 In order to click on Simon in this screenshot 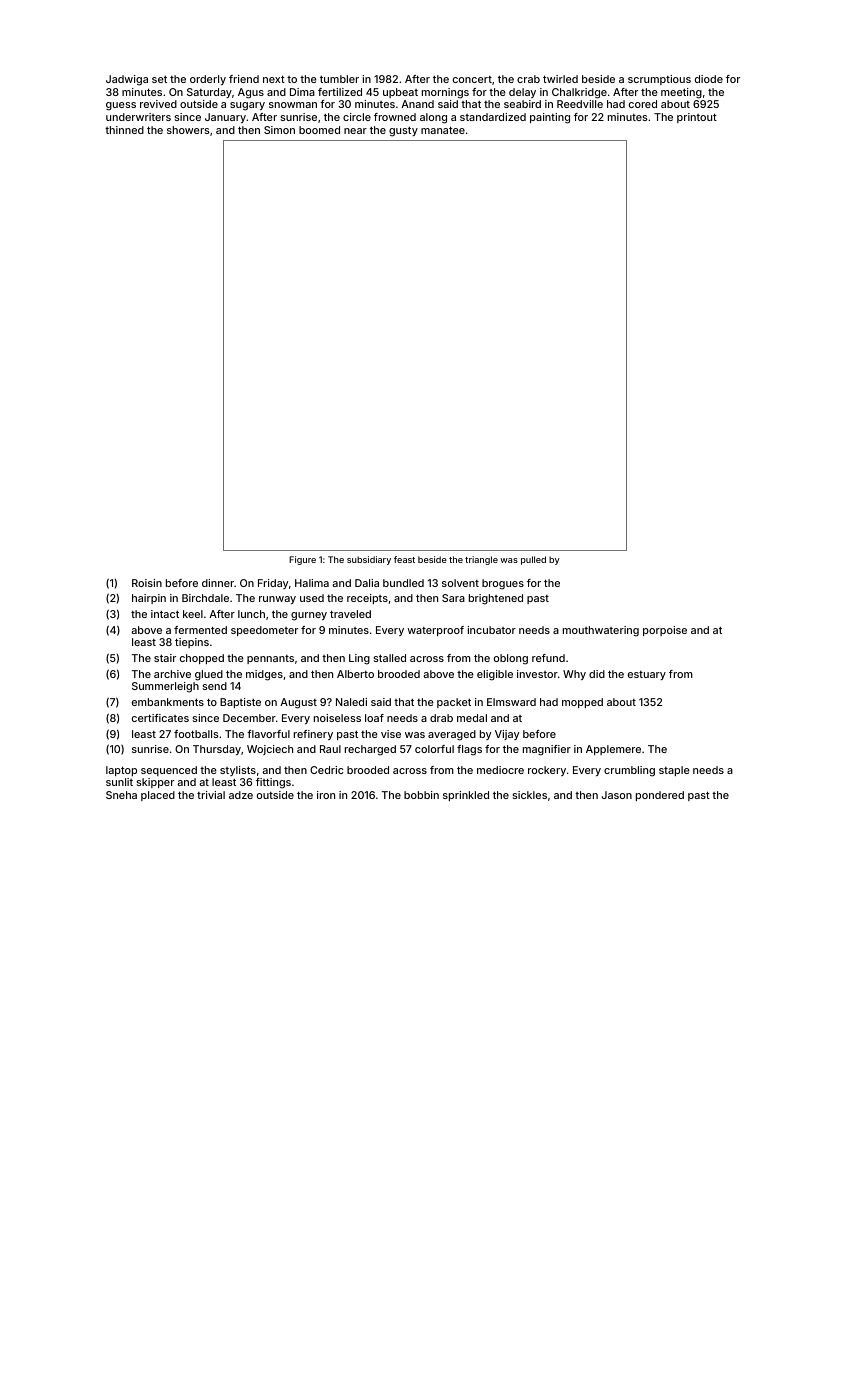, I will do `click(279, 130)`.
